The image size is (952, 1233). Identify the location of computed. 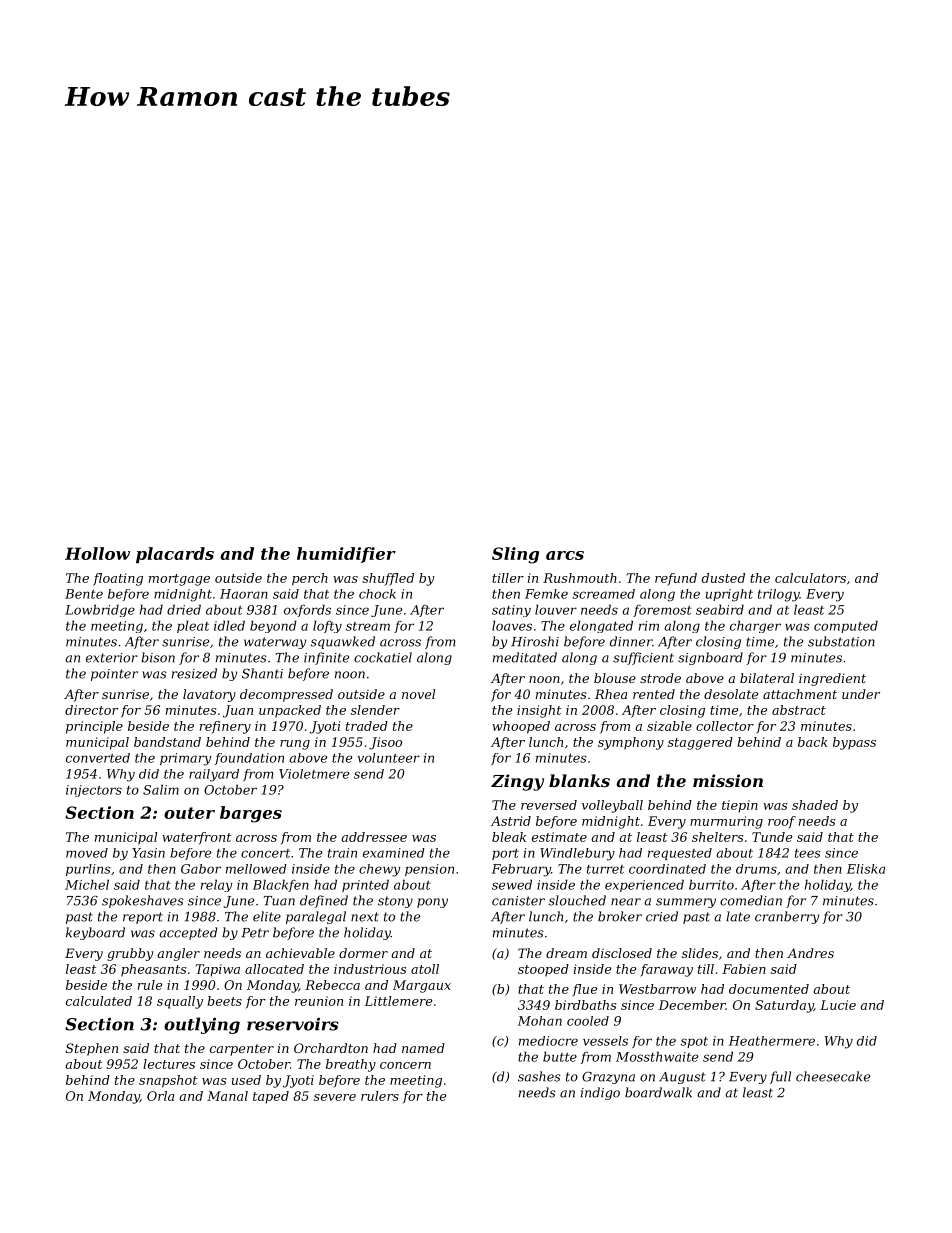
(846, 626).
